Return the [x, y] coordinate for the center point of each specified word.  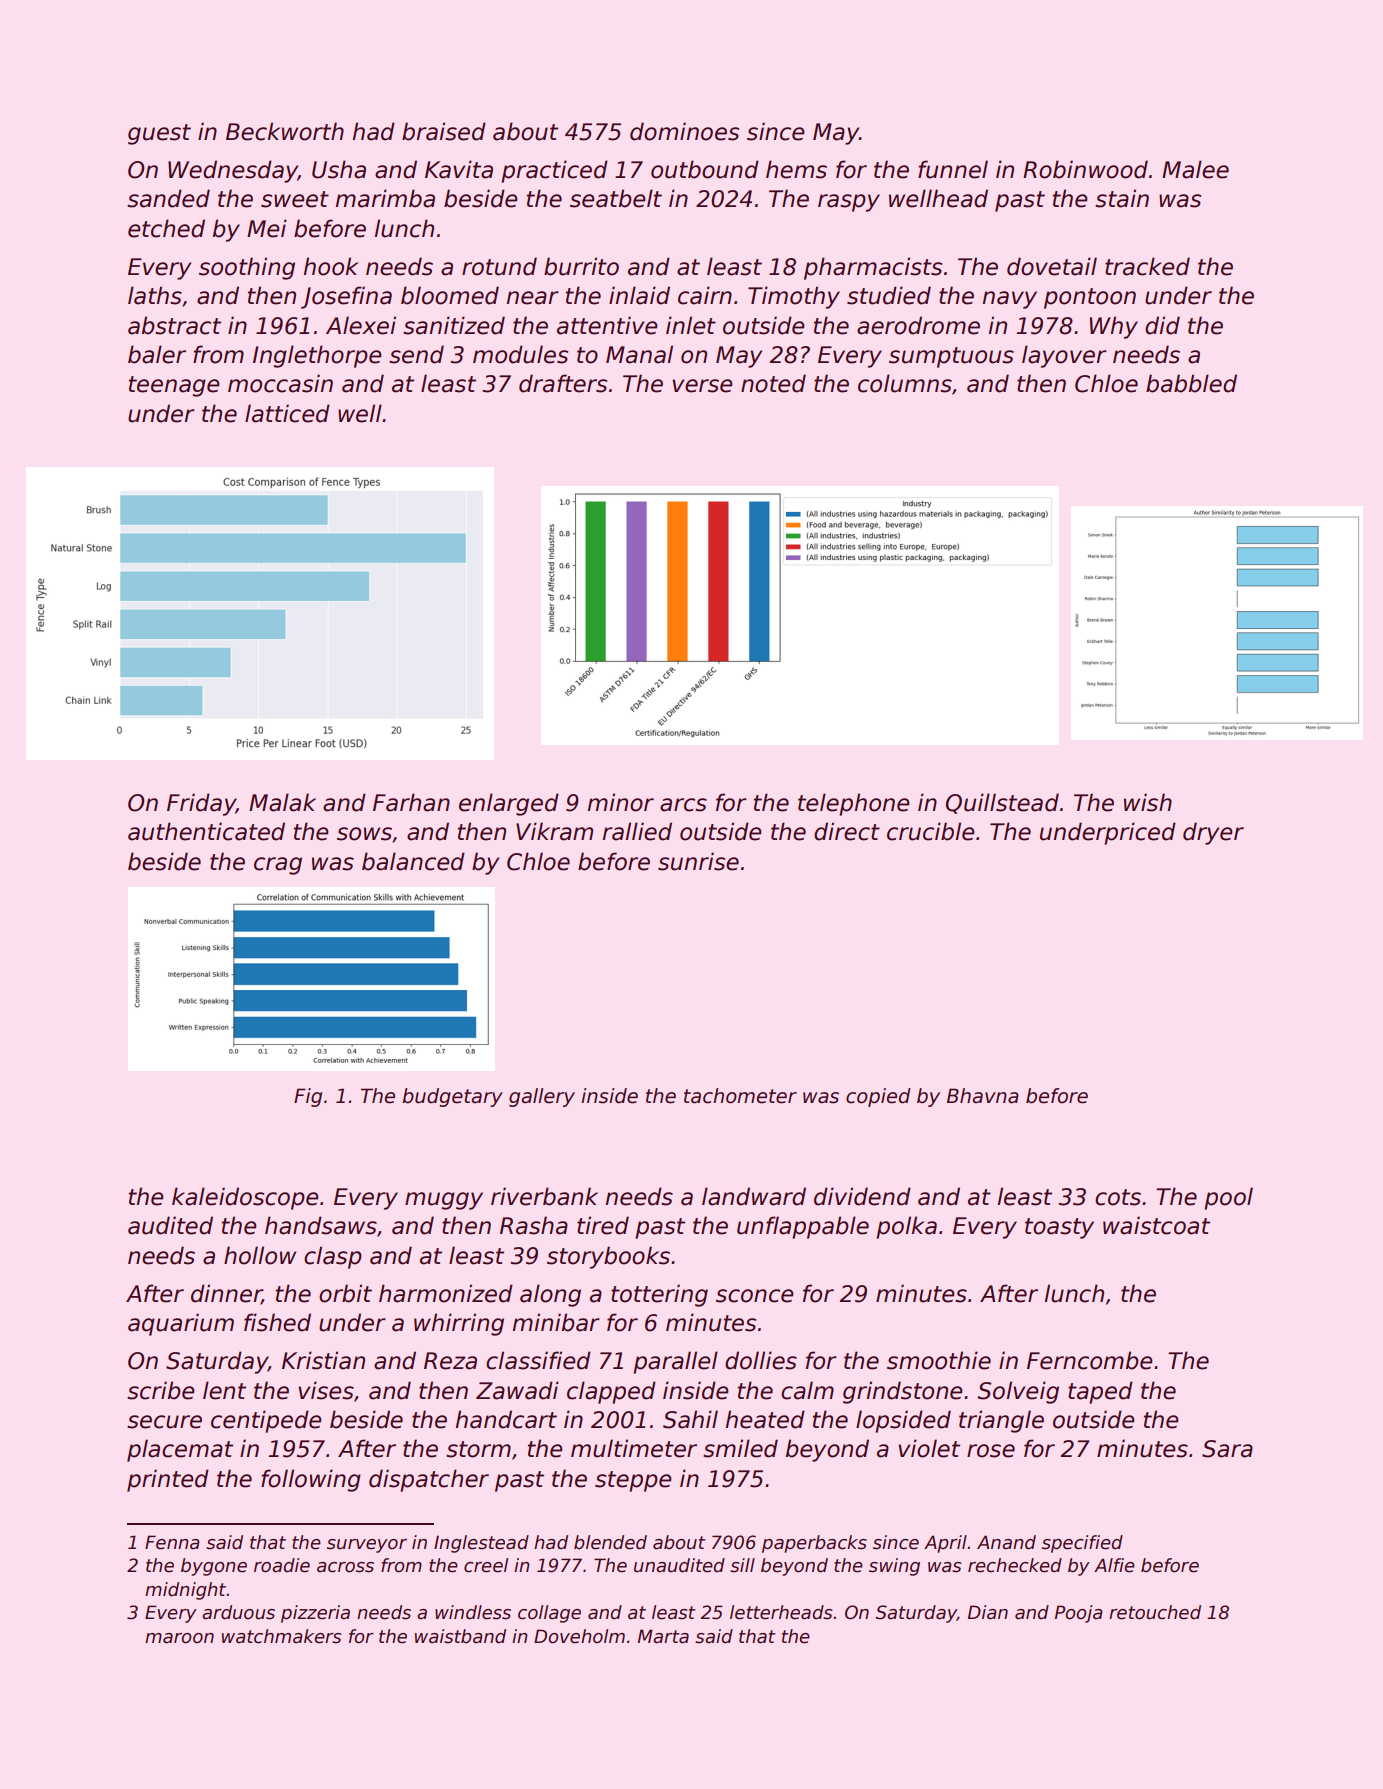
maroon [179, 1638]
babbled [1191, 383]
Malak [282, 802]
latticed [287, 413]
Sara [1227, 1449]
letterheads [781, 1612]
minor [621, 802]
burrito [581, 266]
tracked [1147, 266]
